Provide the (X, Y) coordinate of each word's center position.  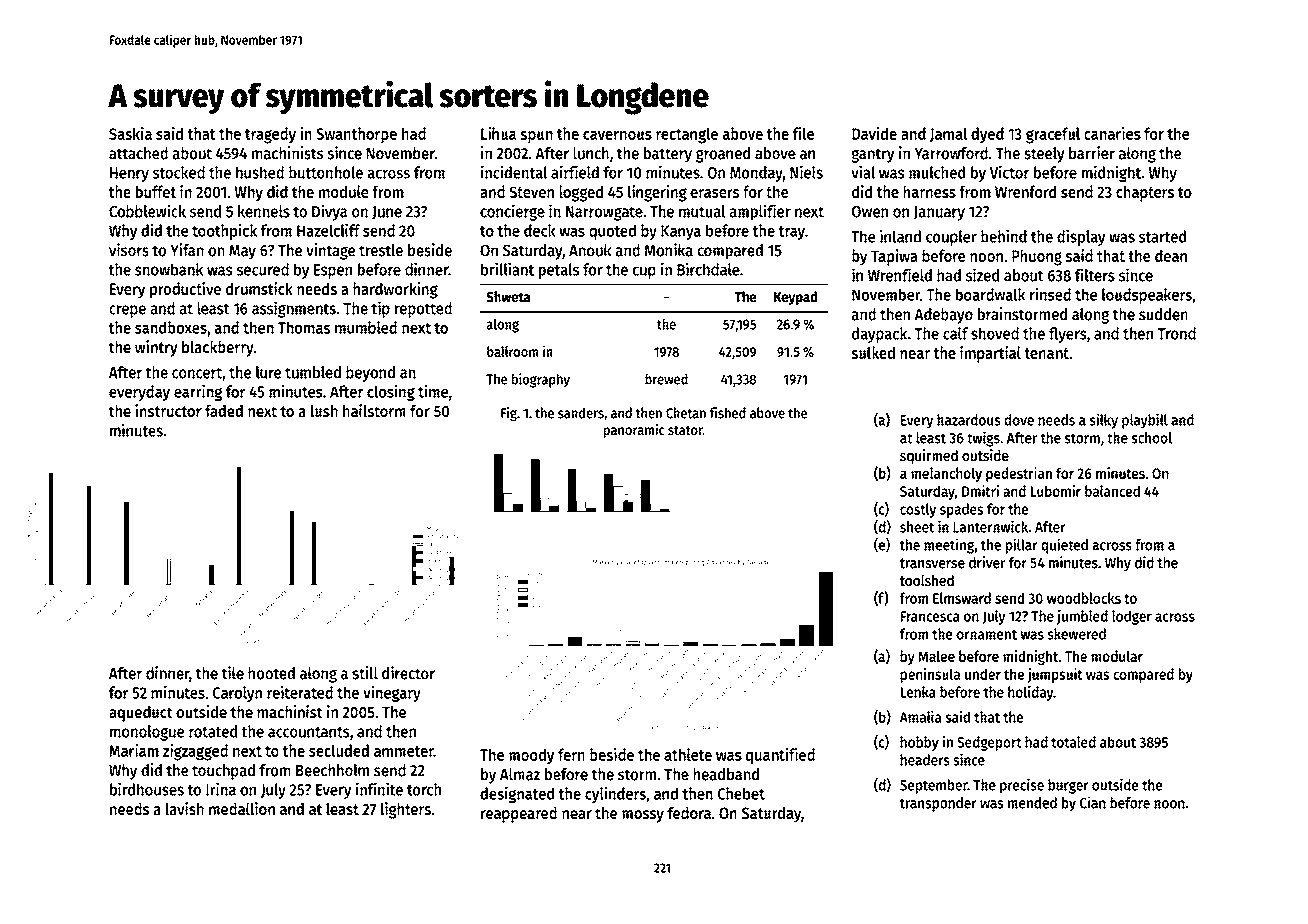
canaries (1112, 133)
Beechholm (332, 770)
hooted (271, 673)
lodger (1132, 617)
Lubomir (1056, 491)
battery (668, 155)
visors (129, 250)
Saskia (130, 133)
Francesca (930, 616)
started (1162, 236)
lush (324, 410)
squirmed (929, 456)
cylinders (615, 794)
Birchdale (708, 269)
